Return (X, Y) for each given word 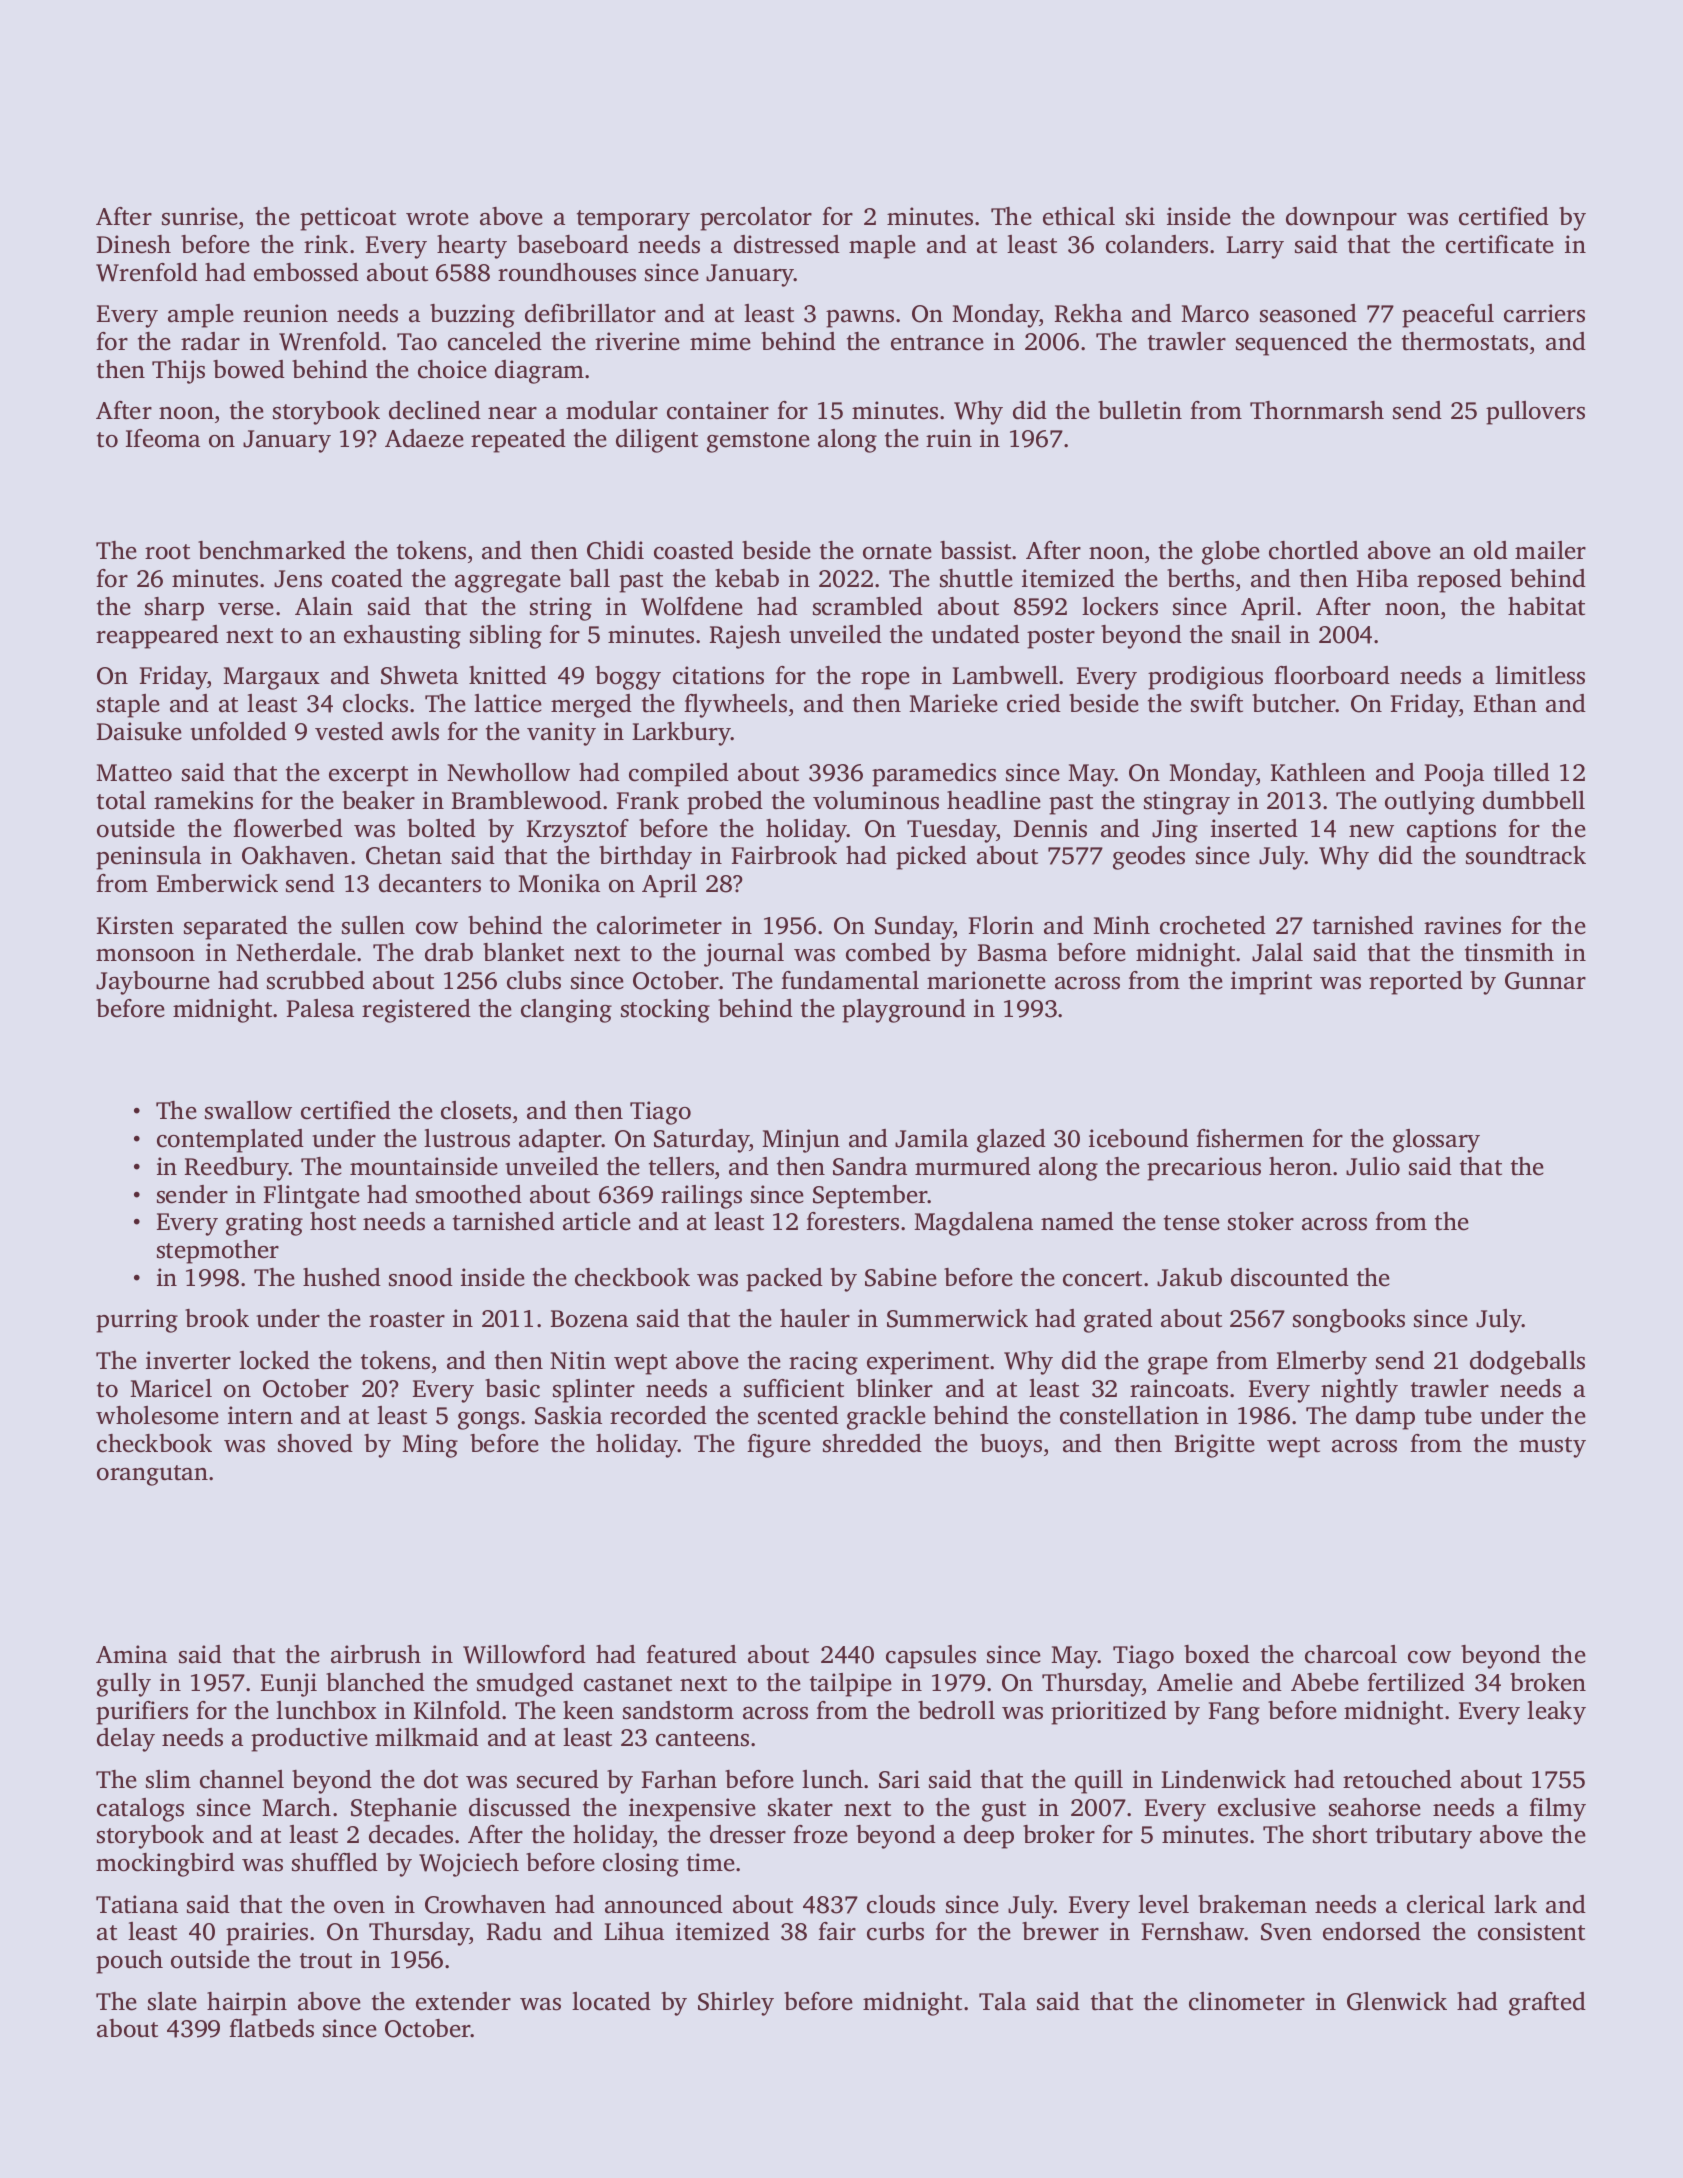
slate (172, 2001)
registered (416, 1011)
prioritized (1109, 1713)
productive (309, 1740)
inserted (1254, 828)
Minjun (801, 1141)
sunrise (200, 216)
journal (744, 955)
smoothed (469, 1194)
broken (1548, 1682)
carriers (1544, 313)
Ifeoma (163, 438)
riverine (637, 341)
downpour (1341, 219)
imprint (1271, 983)
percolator (756, 219)
